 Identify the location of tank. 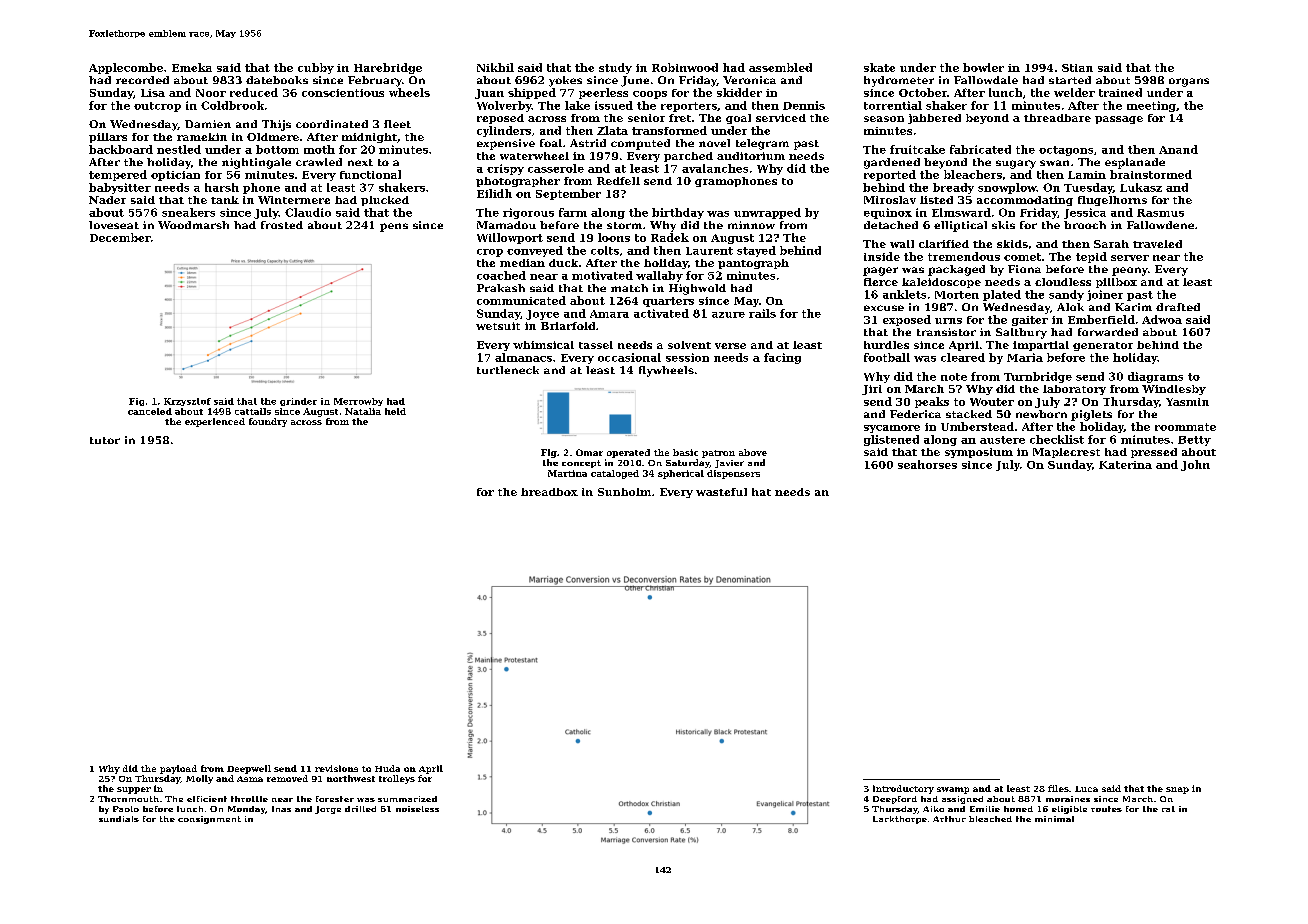
(225, 200).
